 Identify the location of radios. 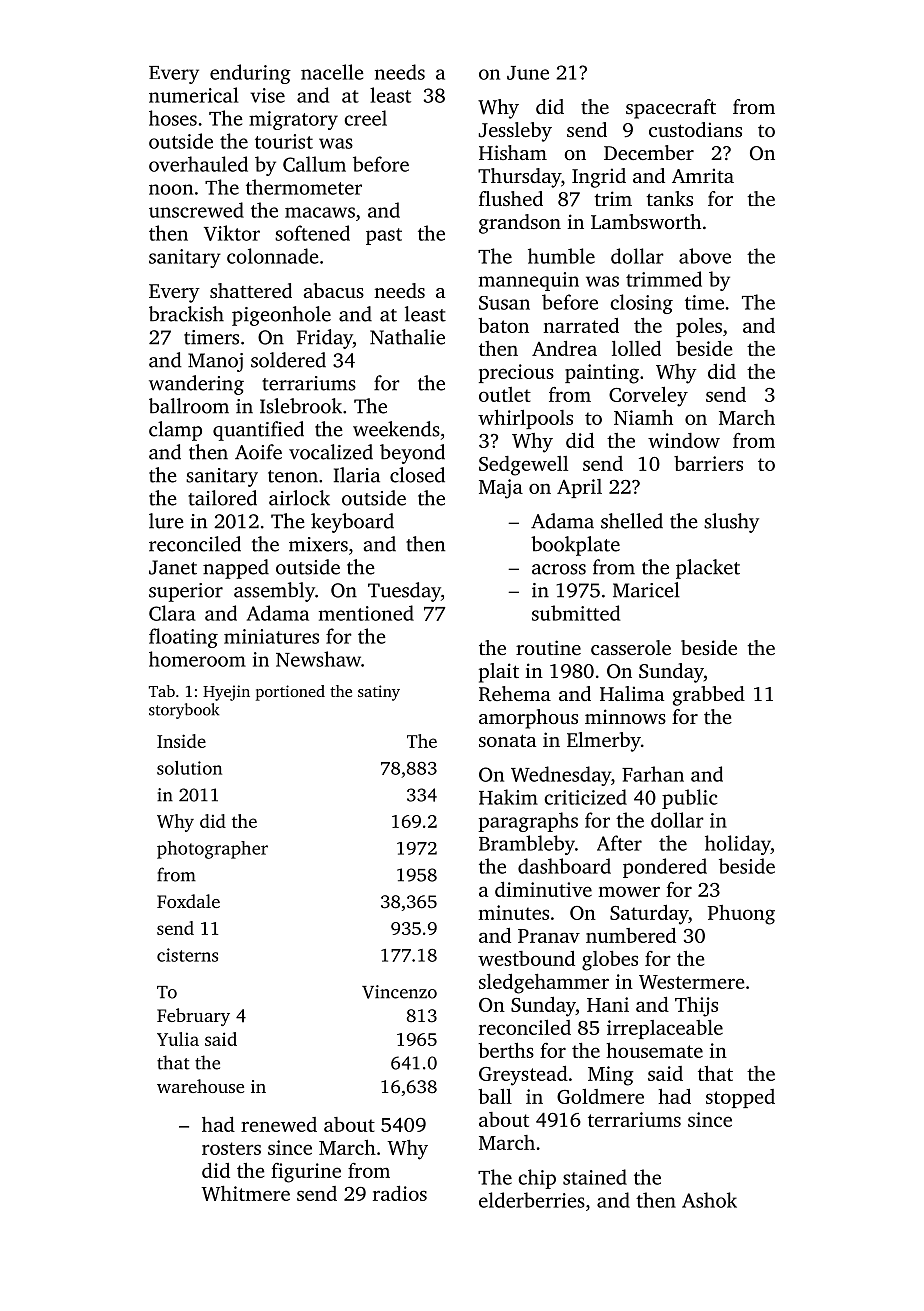
(400, 1193).
